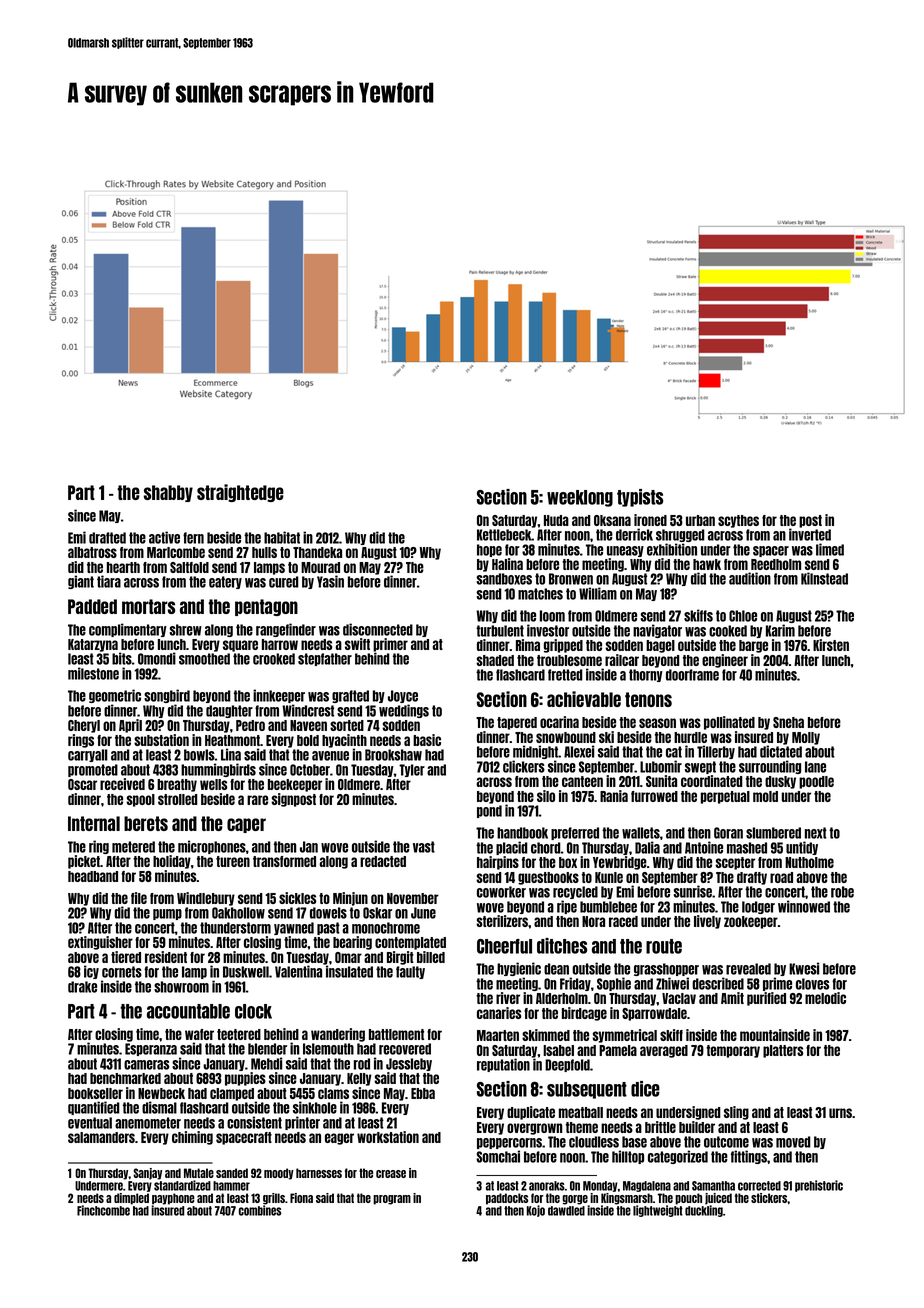  Describe the element at coordinates (103, 1210) in the screenshot. I see `Finchcombe` at that location.
